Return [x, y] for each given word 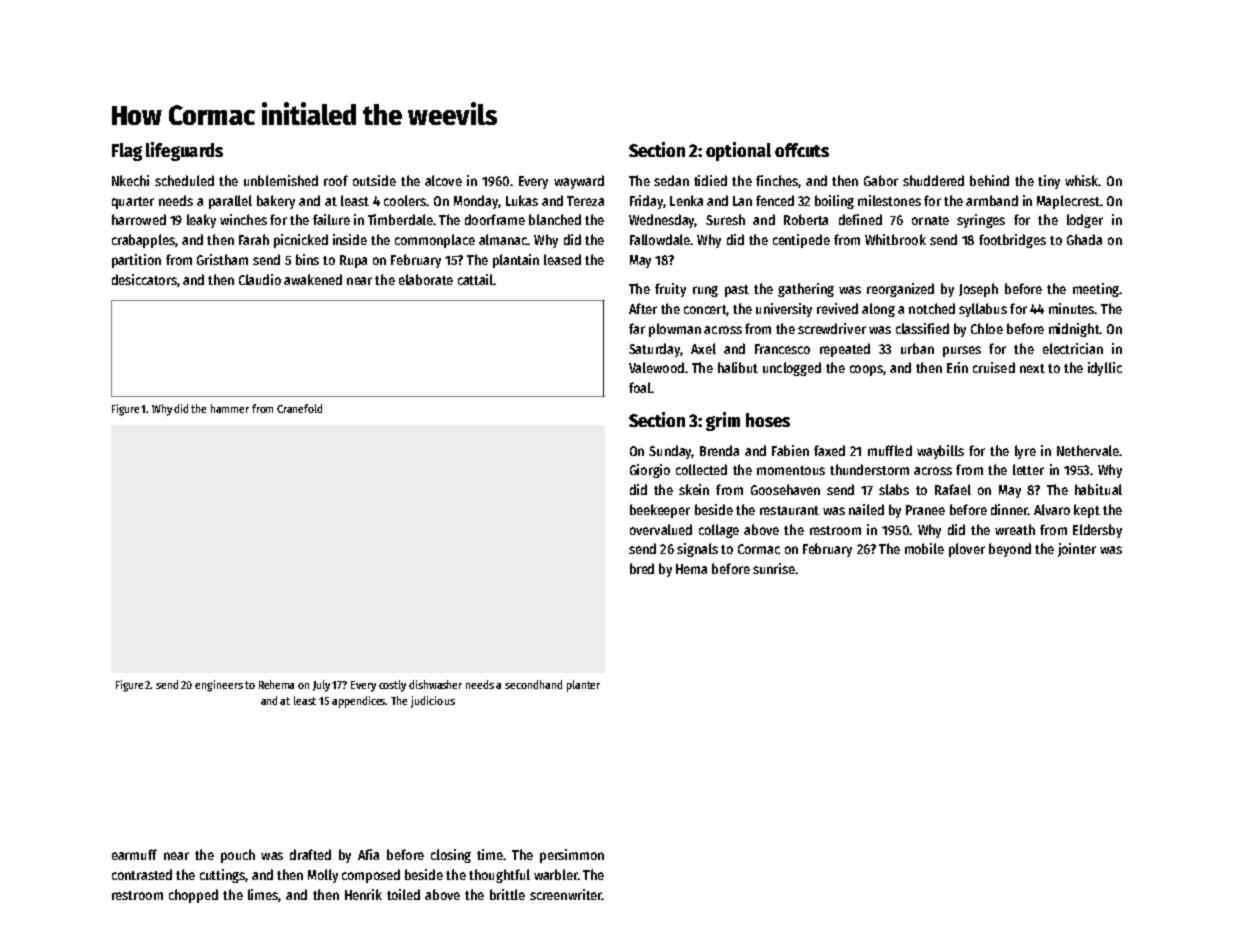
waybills [940, 452]
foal [640, 387]
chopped [193, 896]
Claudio [260, 279]
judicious [433, 702]
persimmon [572, 856]
